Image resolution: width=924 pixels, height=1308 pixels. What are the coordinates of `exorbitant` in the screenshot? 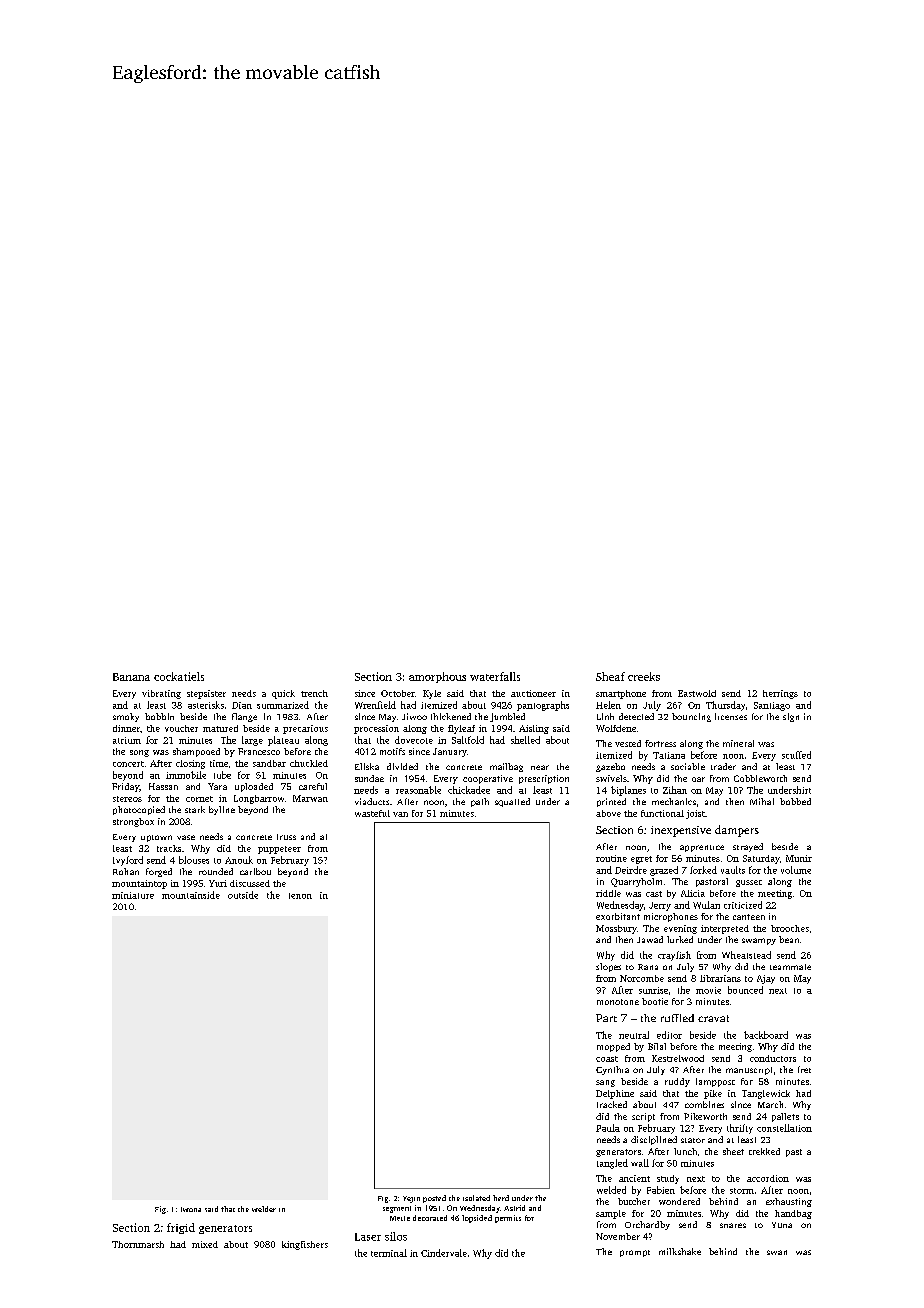 It's located at (618, 916).
